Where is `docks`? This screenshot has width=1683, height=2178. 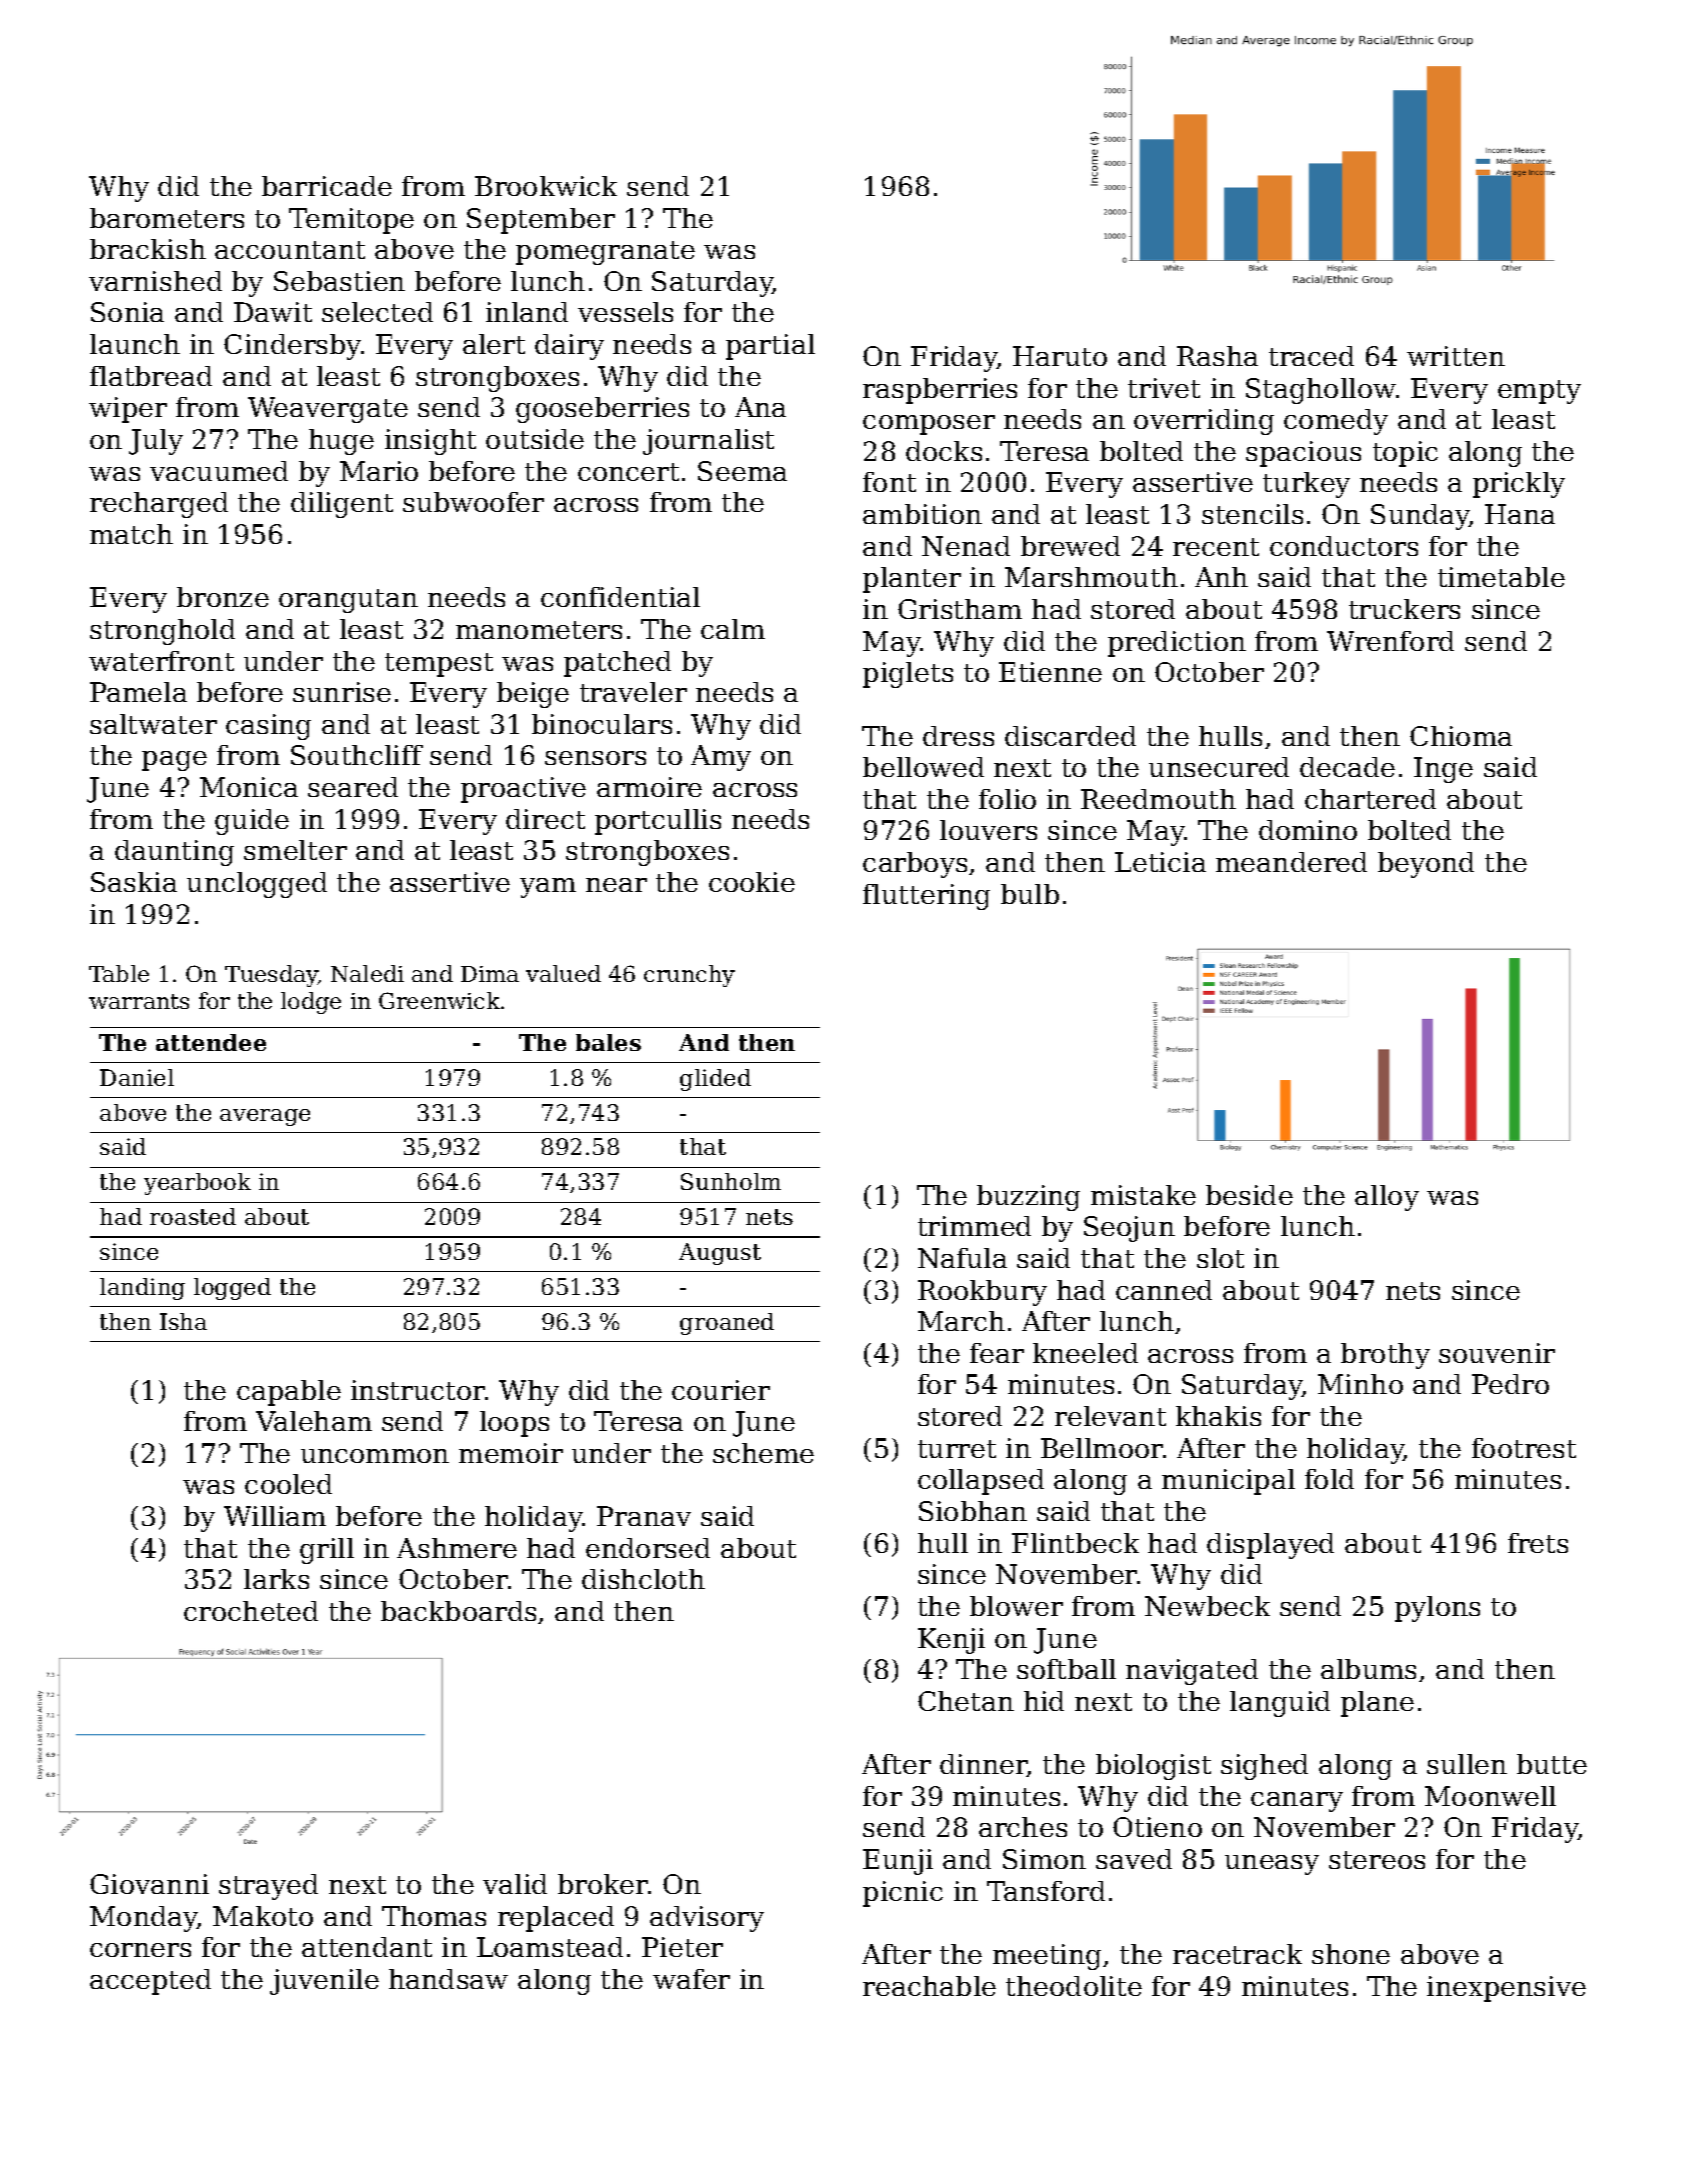 docks is located at coordinates (944, 451).
